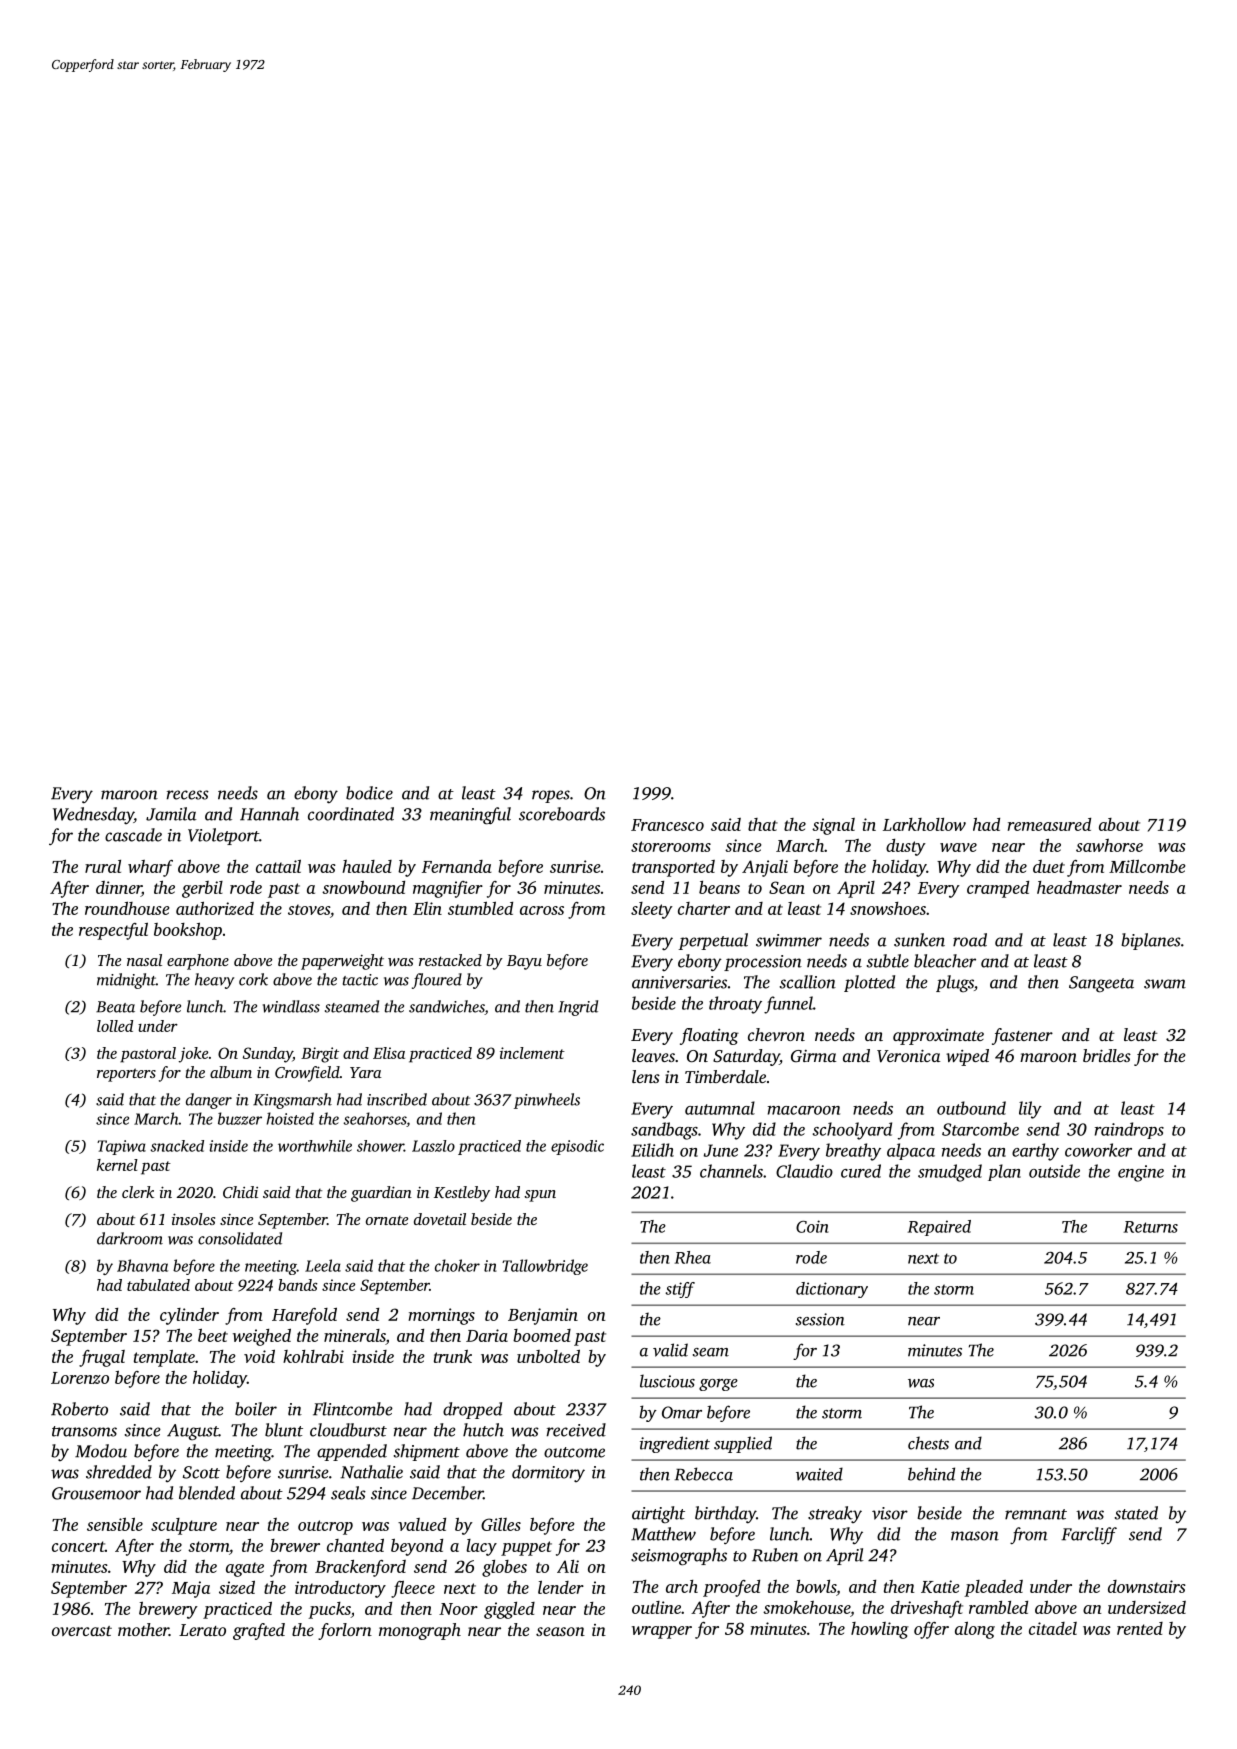  Describe the element at coordinates (437, 981) in the image. I see `floured` at that location.
